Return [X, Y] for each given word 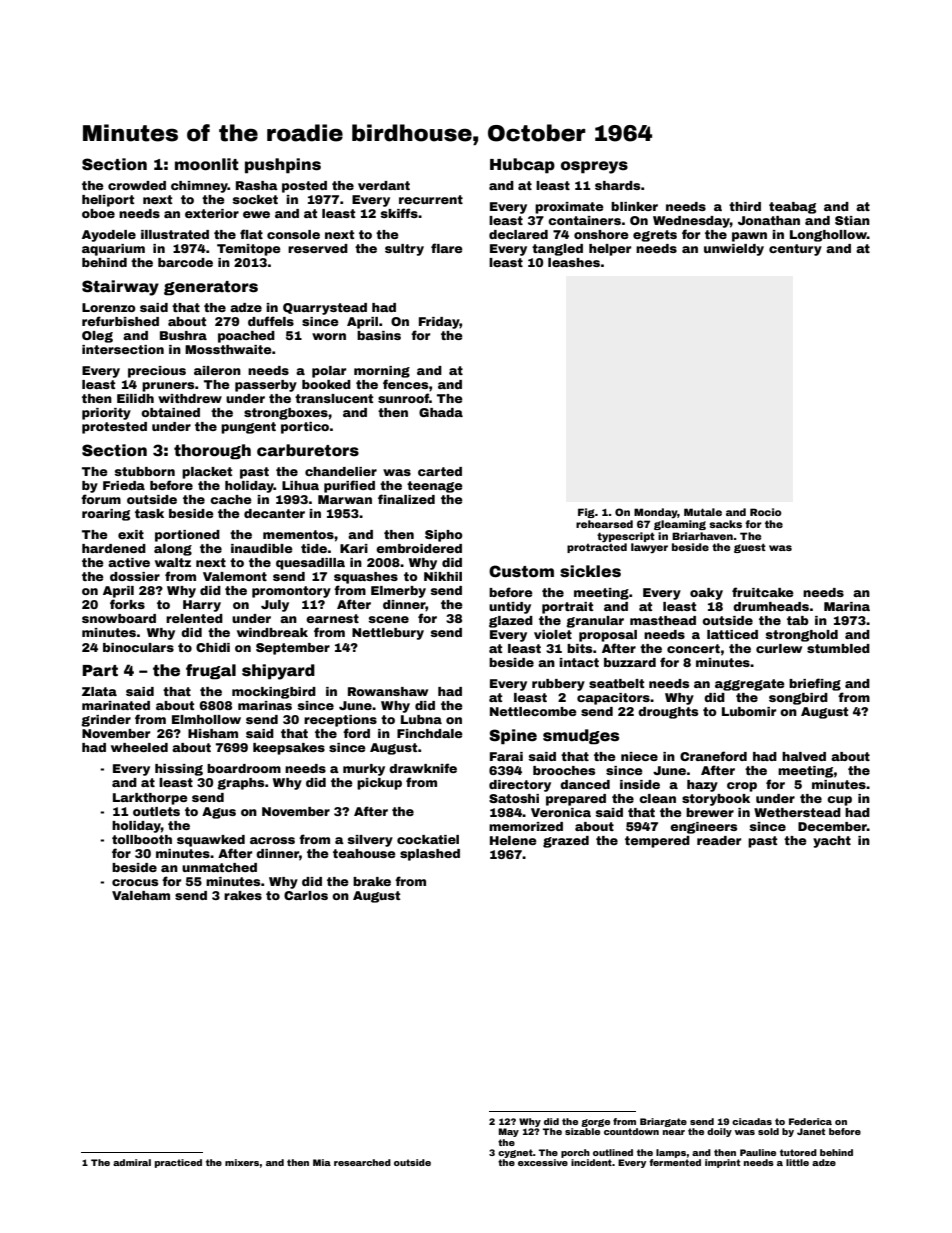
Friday [439, 323]
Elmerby [398, 592]
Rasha [257, 185]
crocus [135, 882]
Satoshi [514, 798]
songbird [798, 699]
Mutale [703, 512]
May [509, 1132]
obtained [170, 412]
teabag [792, 208]
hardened [114, 548]
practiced [178, 1163]
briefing [815, 684]
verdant [384, 185]
